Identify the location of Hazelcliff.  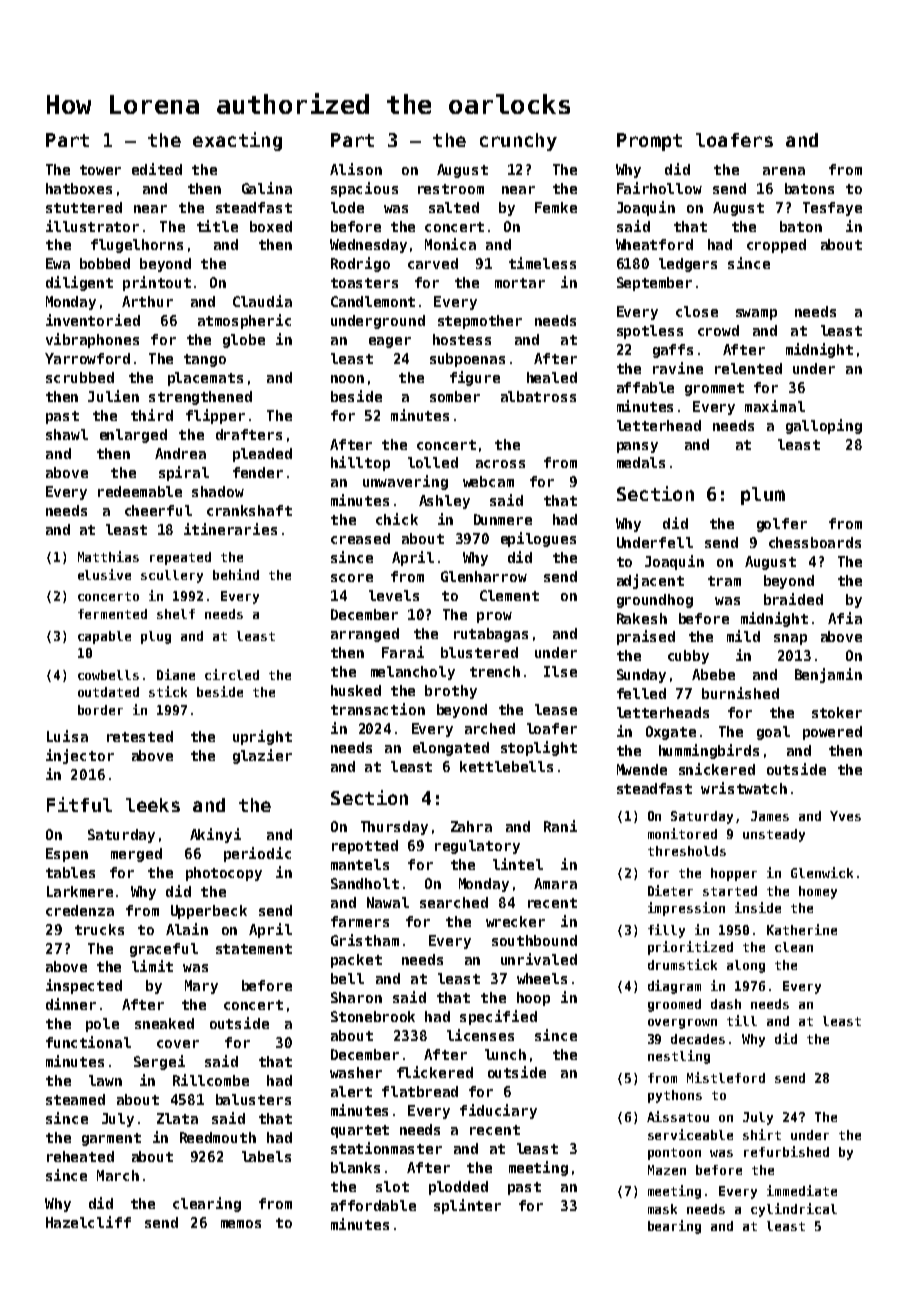
(88, 1222).
